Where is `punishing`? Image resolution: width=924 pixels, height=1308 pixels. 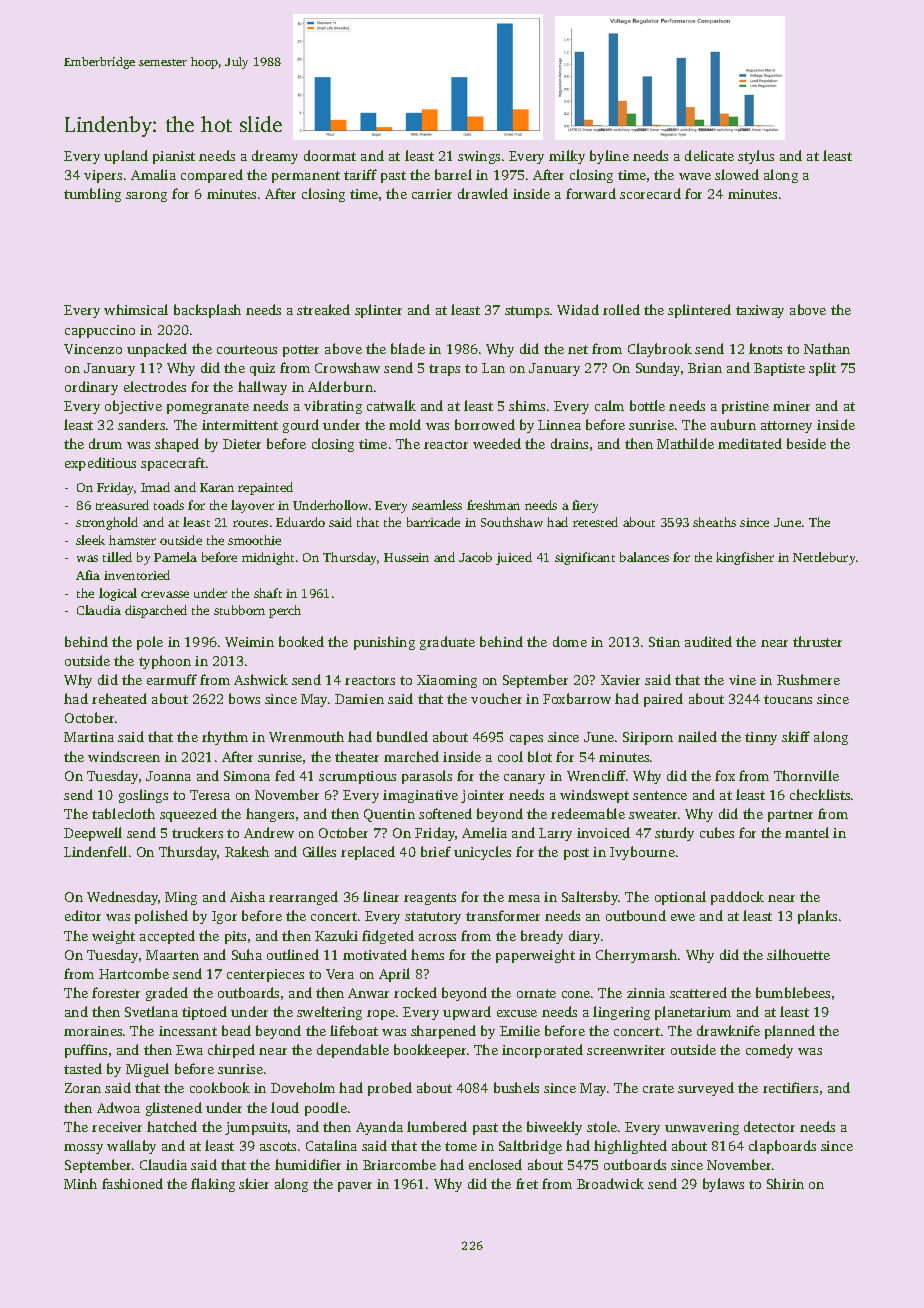 punishing is located at coordinates (384, 643).
